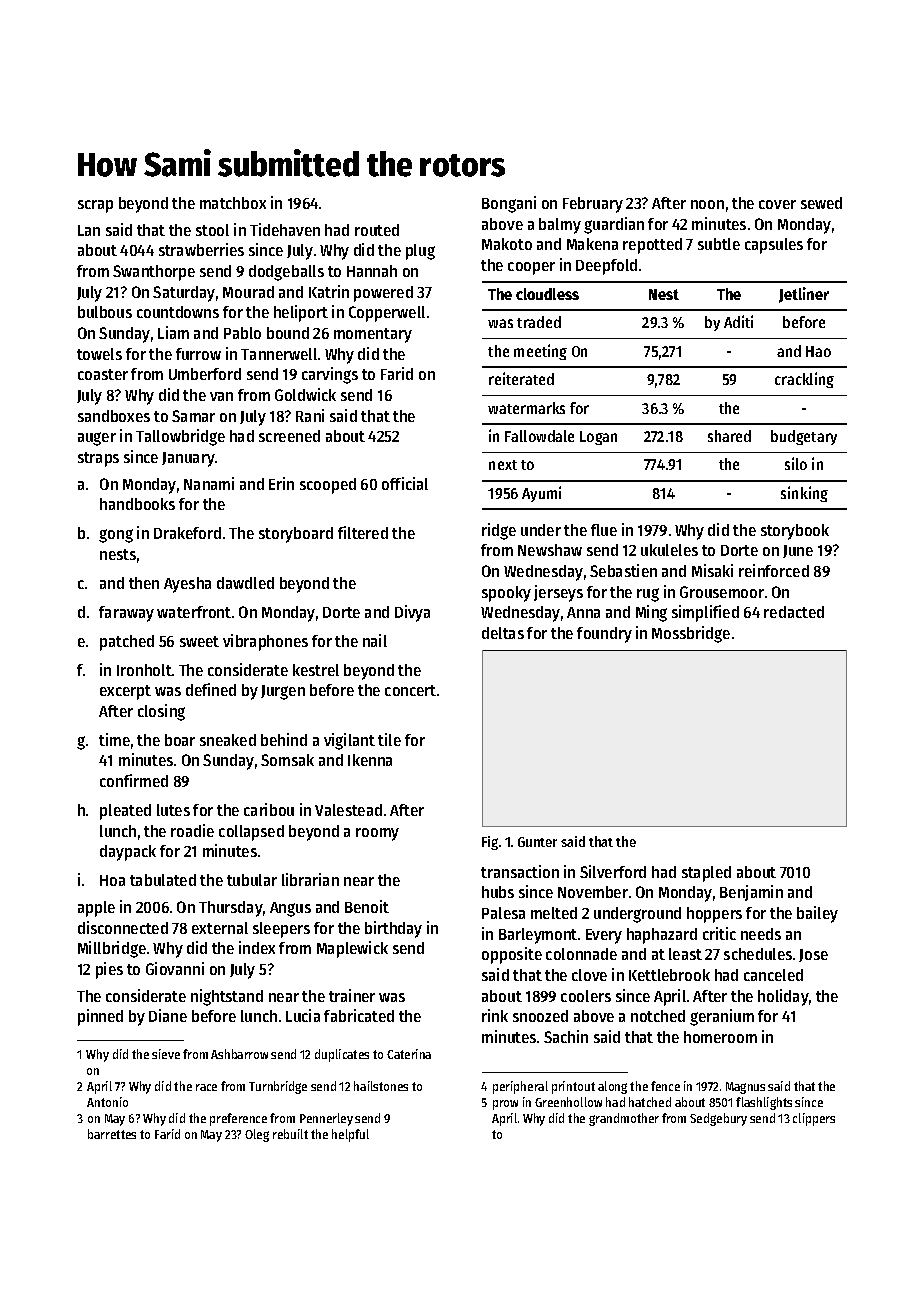 This screenshot has height=1311, width=924. I want to click on flue, so click(604, 530).
